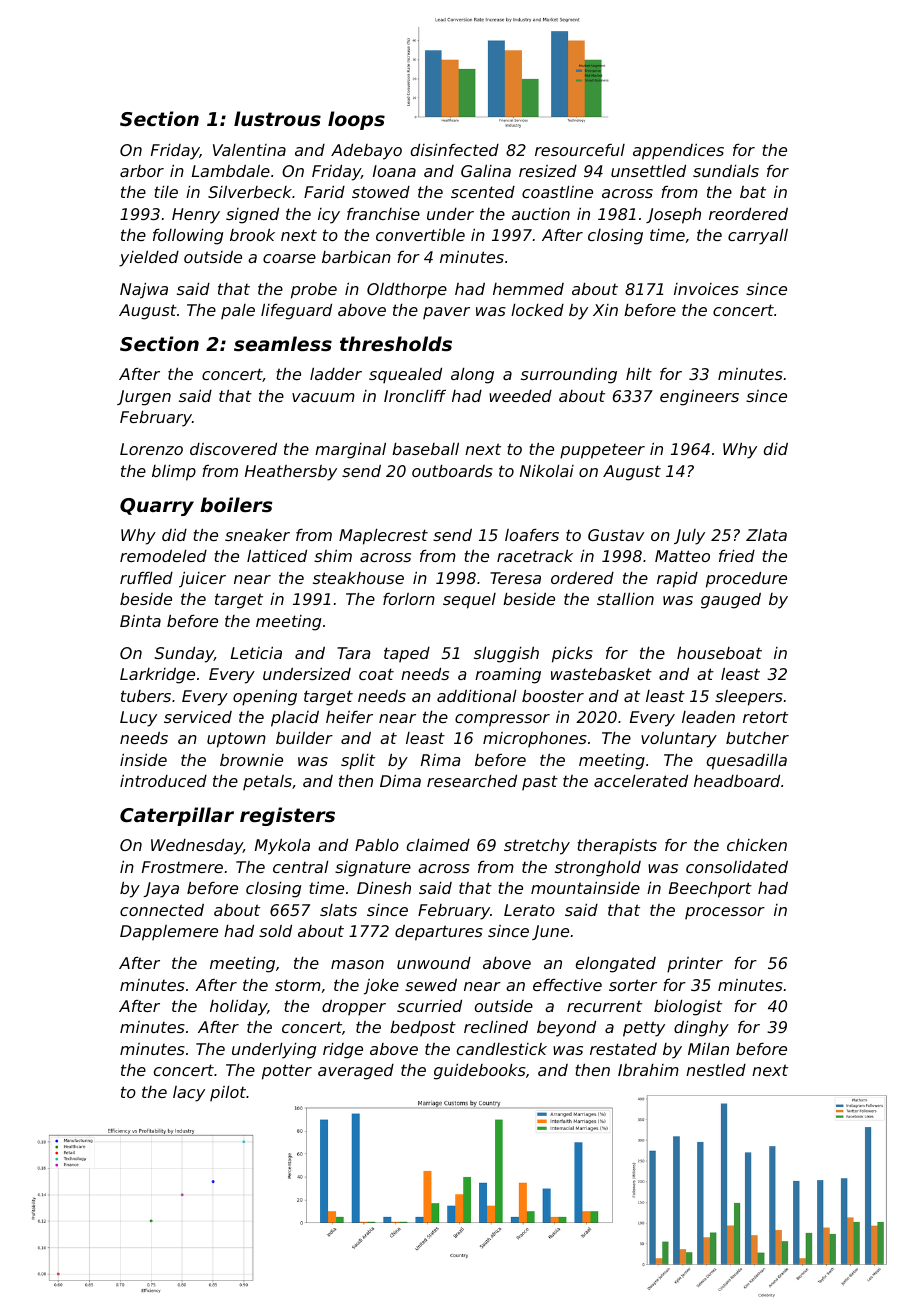 The width and height of the screenshot is (908, 1316). What do you see at coordinates (376, 674) in the screenshot?
I see `coat` at bounding box center [376, 674].
